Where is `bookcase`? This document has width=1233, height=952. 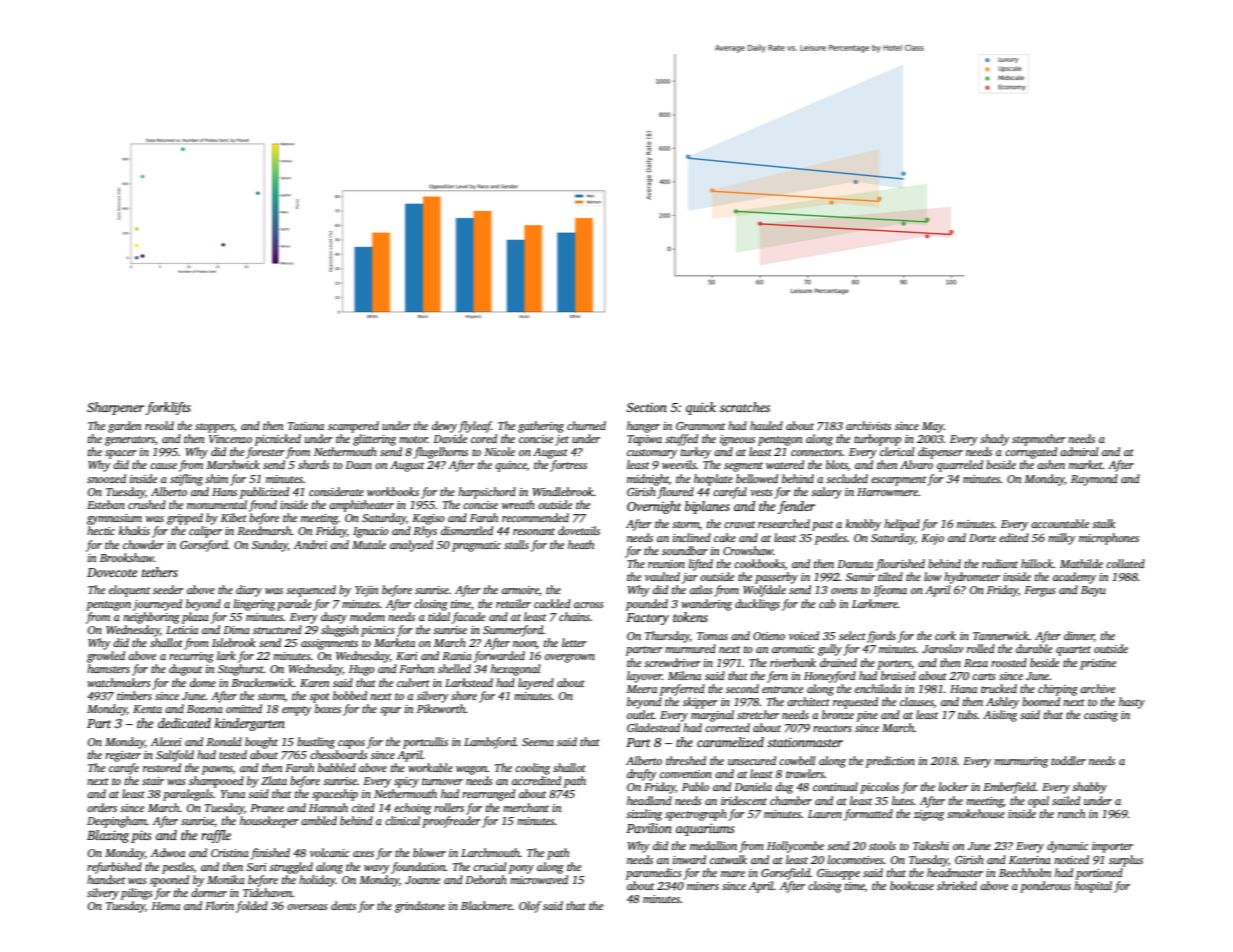 bookcase is located at coordinates (912, 885).
